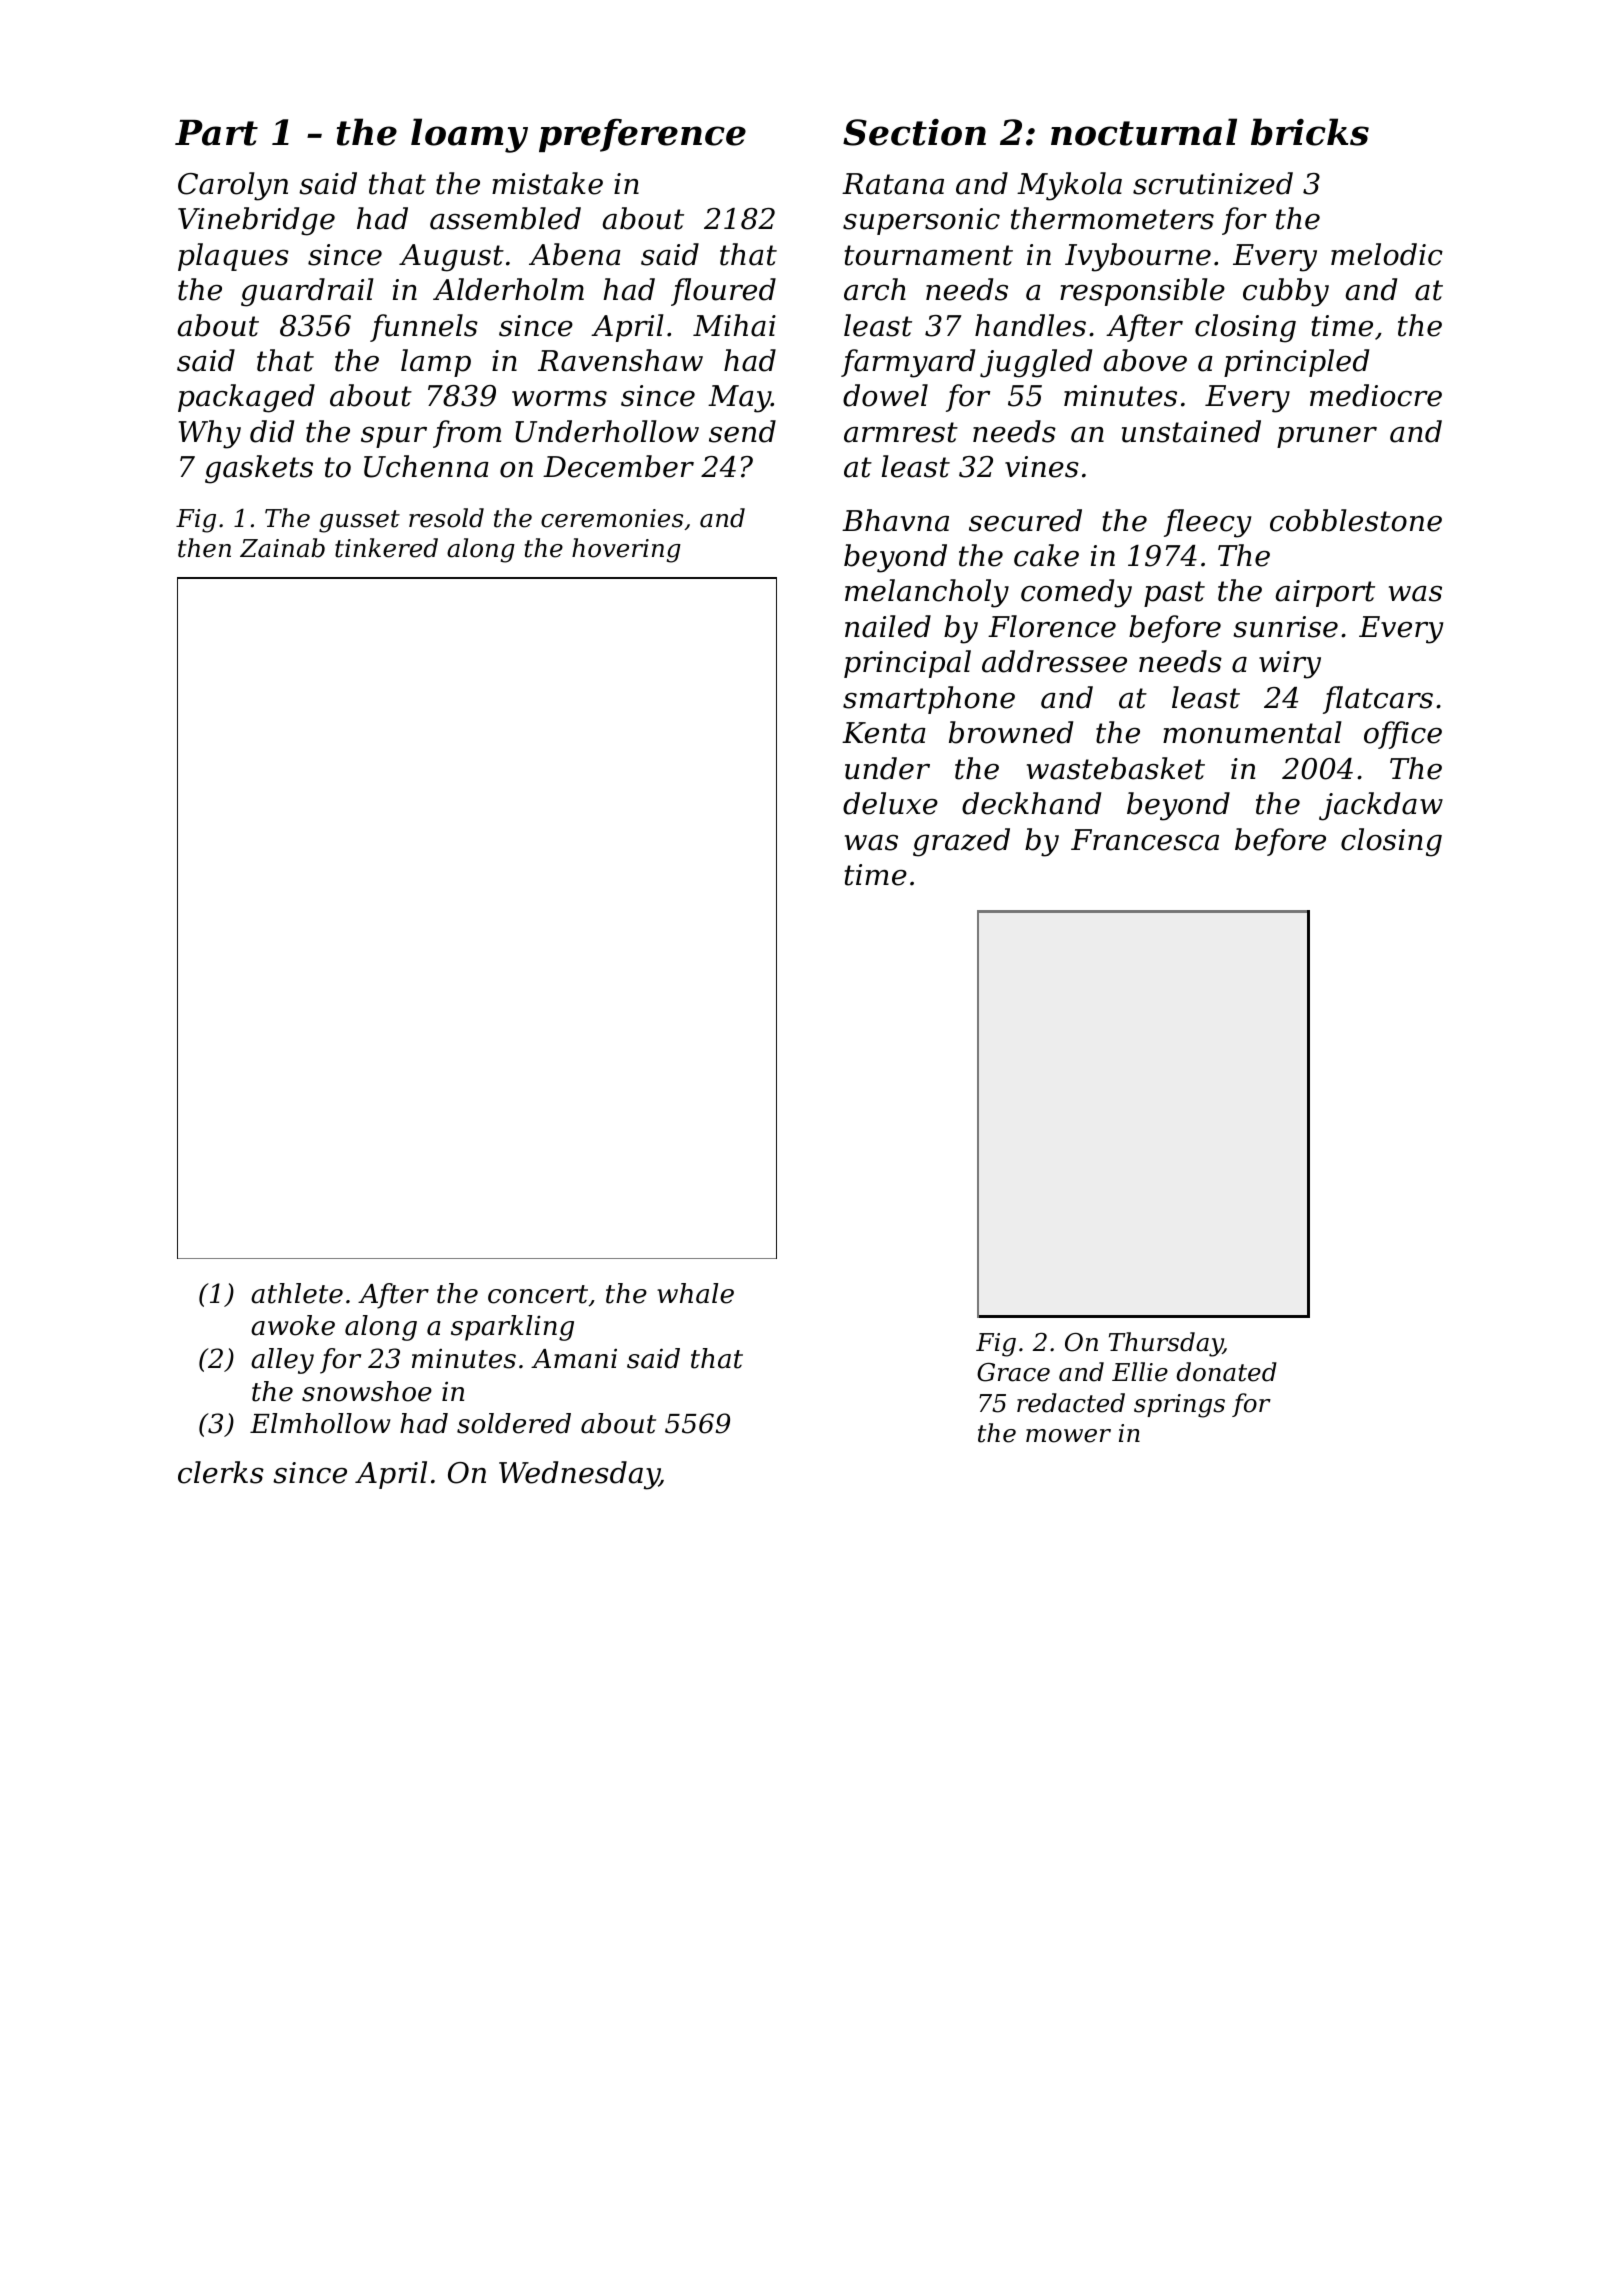  I want to click on Zainab, so click(282, 548).
